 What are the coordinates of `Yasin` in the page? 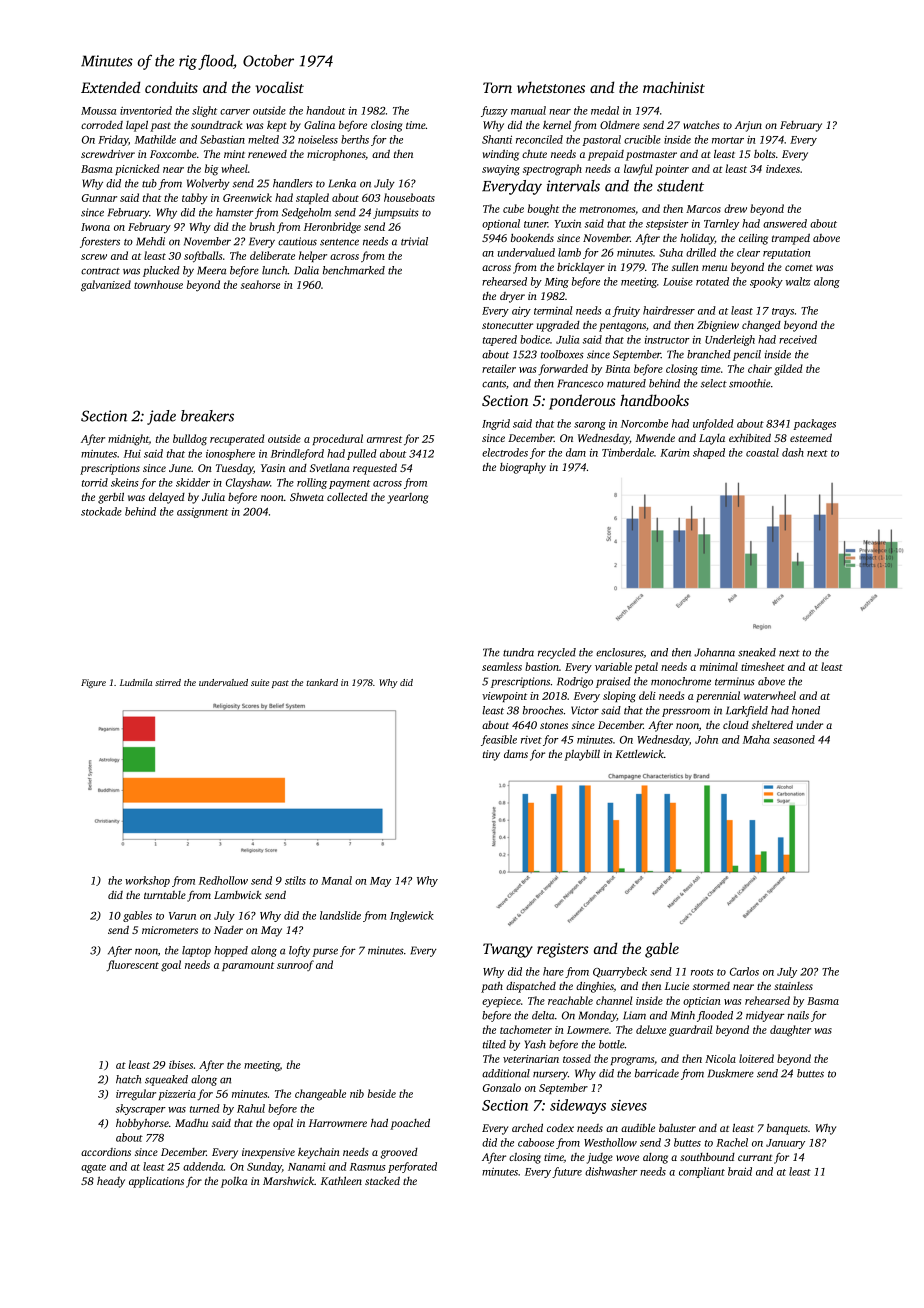 It's located at (273, 468).
